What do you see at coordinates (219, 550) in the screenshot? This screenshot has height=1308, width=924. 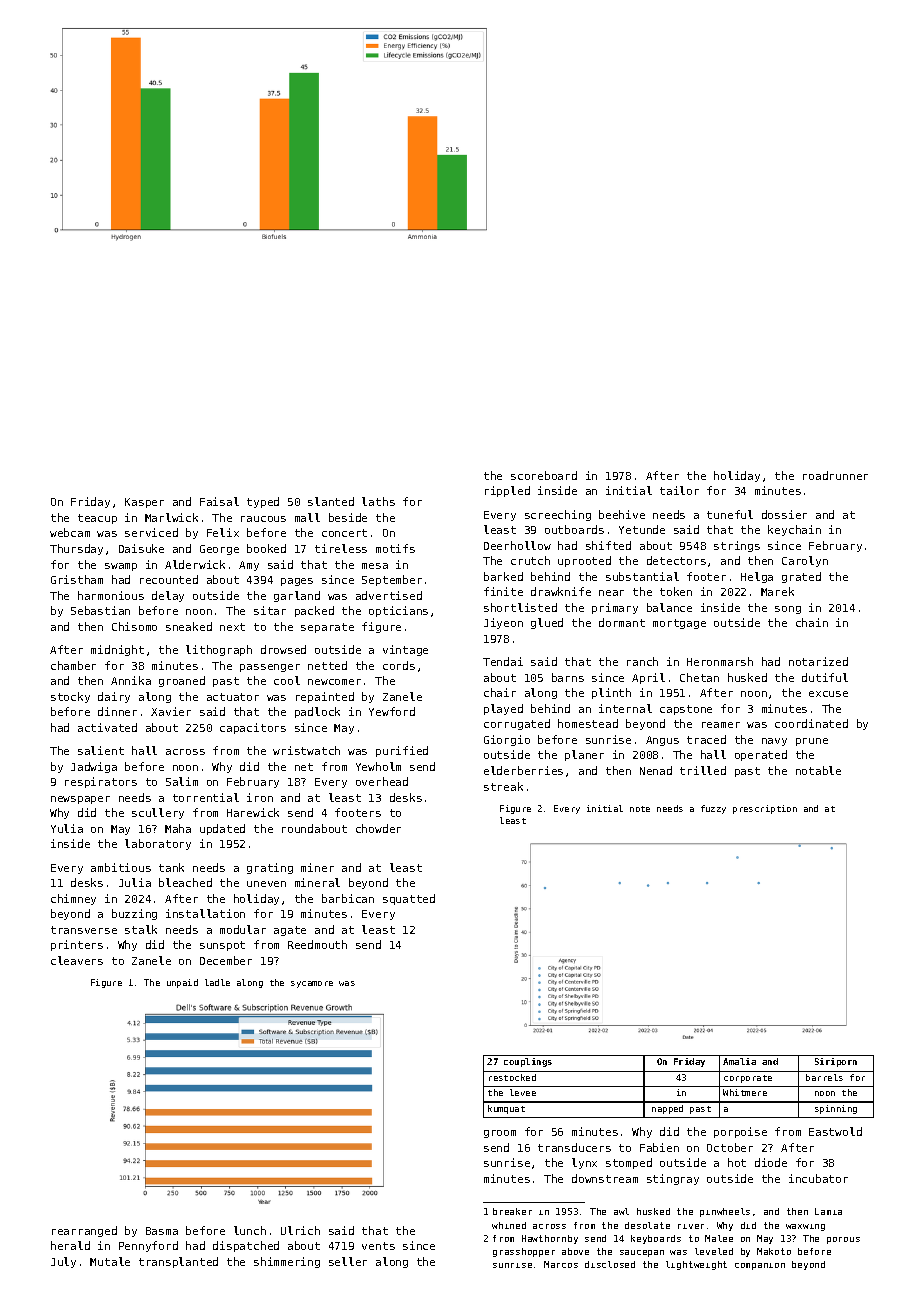 I see `George` at bounding box center [219, 550].
